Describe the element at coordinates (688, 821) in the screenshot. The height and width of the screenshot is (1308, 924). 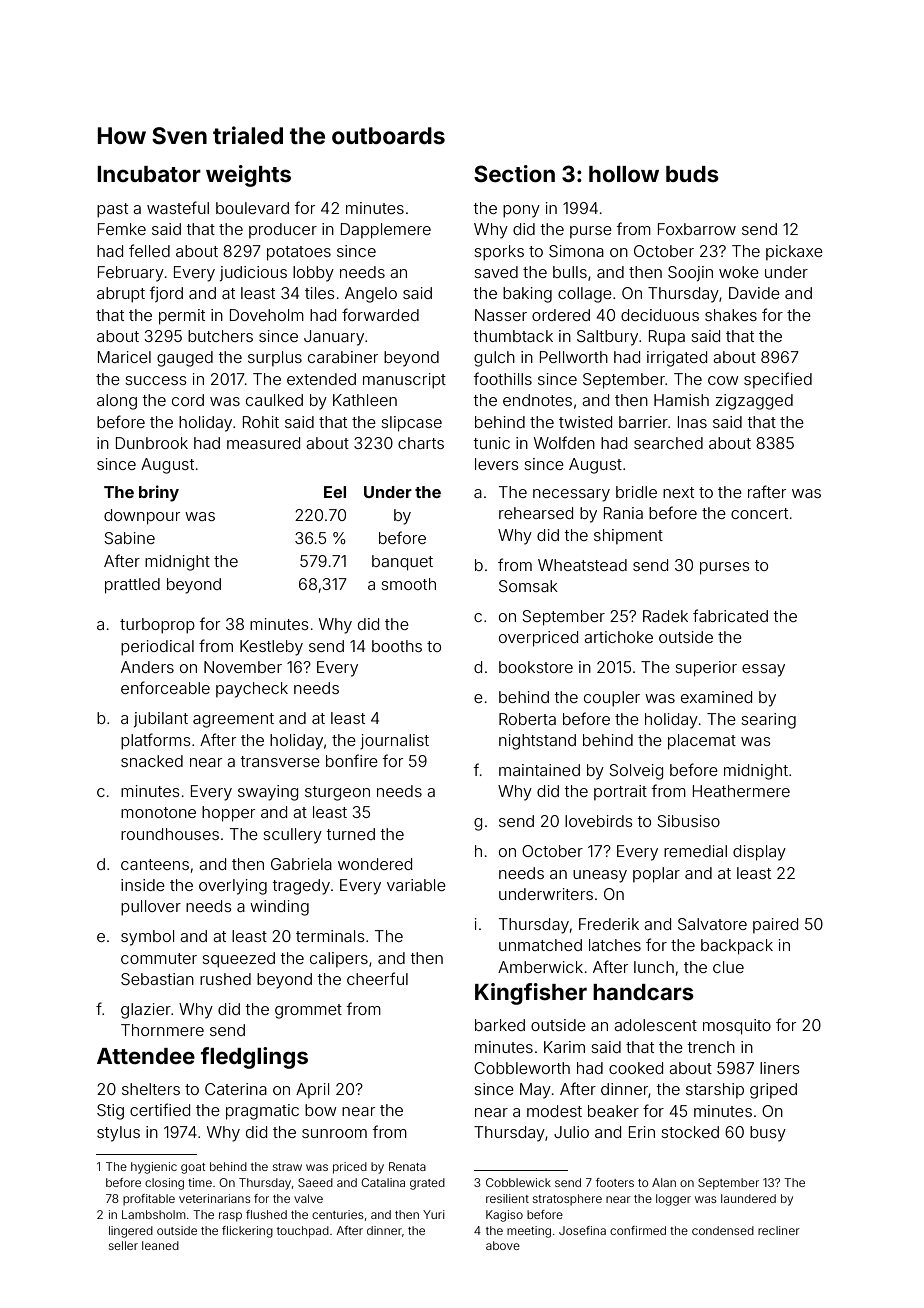
I see `Sibusiso` at that location.
